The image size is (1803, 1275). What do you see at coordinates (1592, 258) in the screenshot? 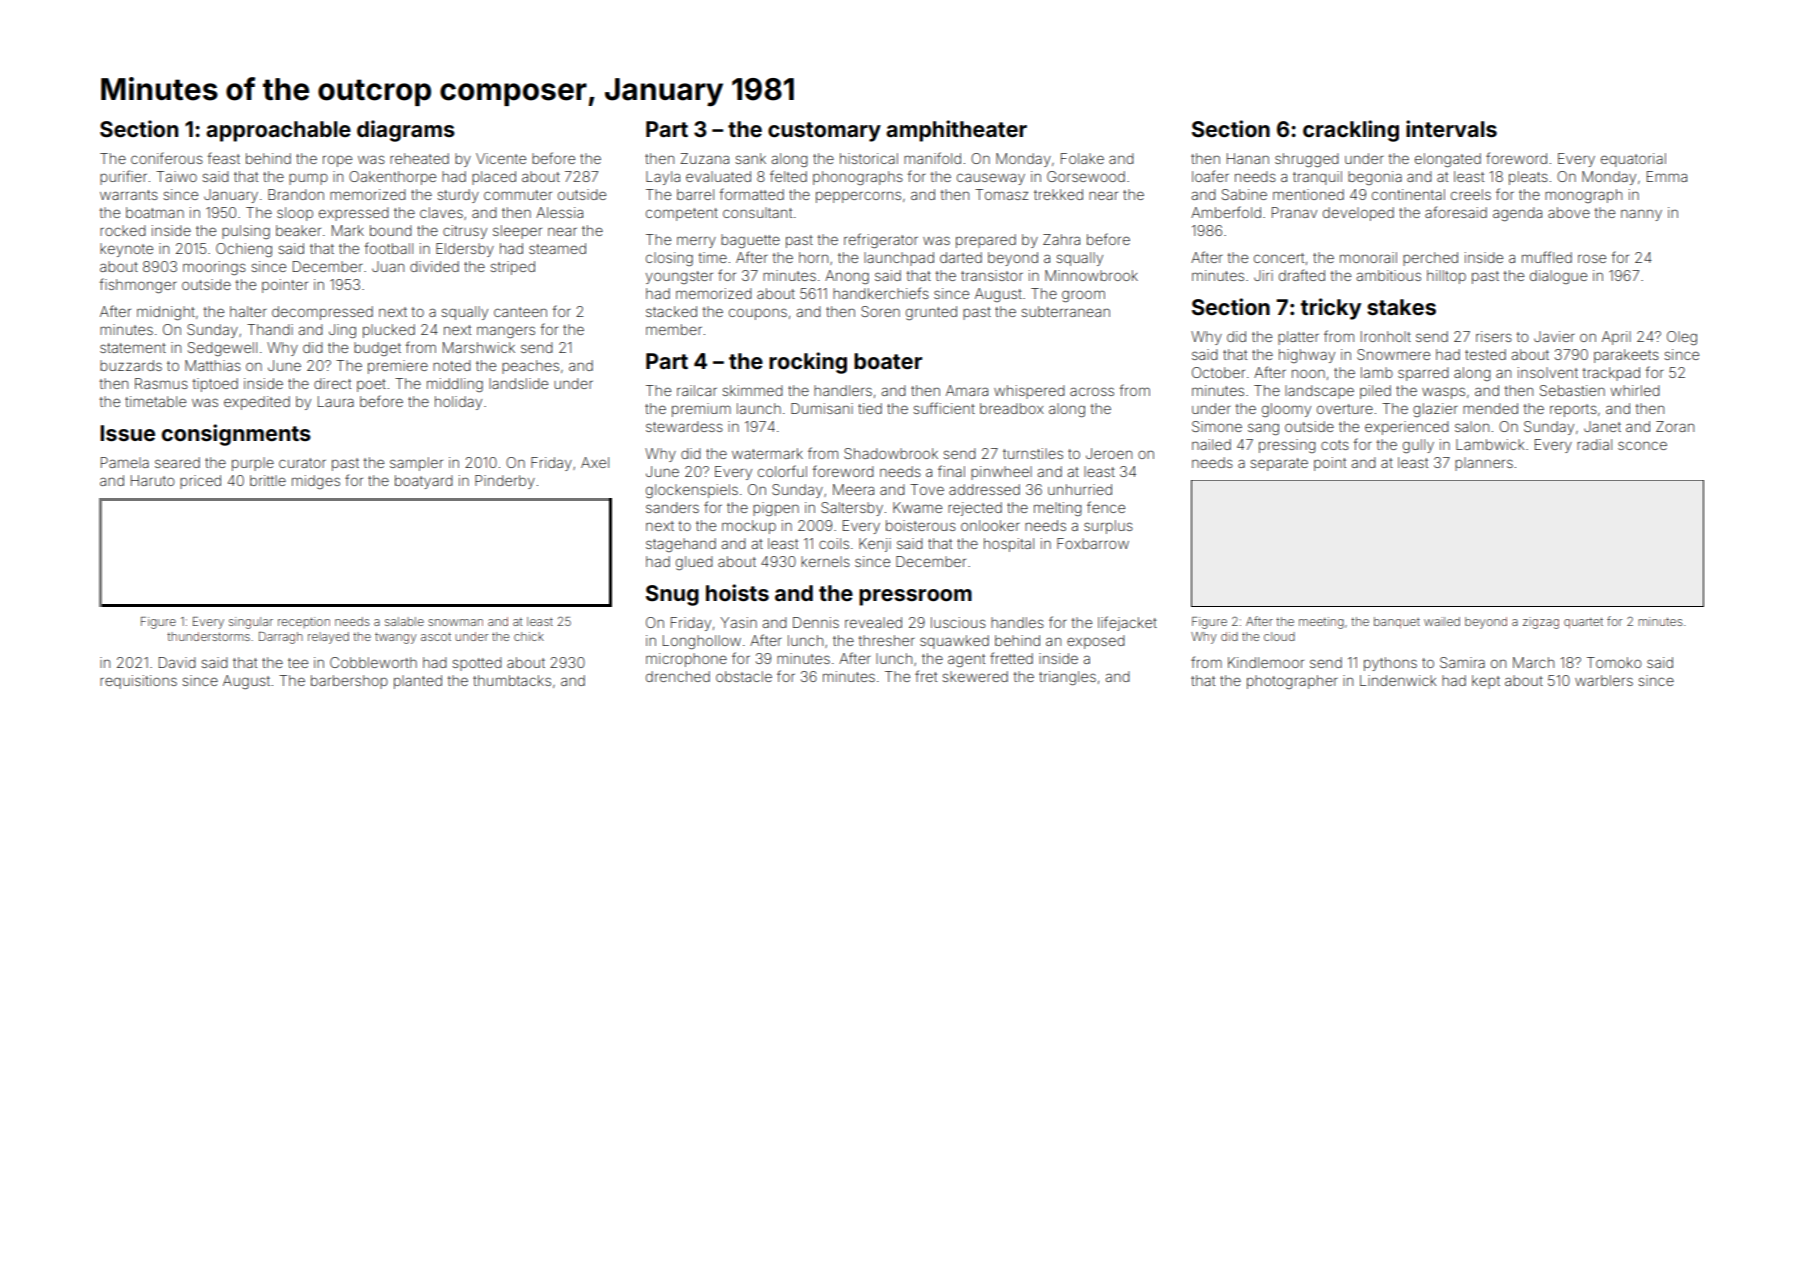
I see `rose` at bounding box center [1592, 258].
